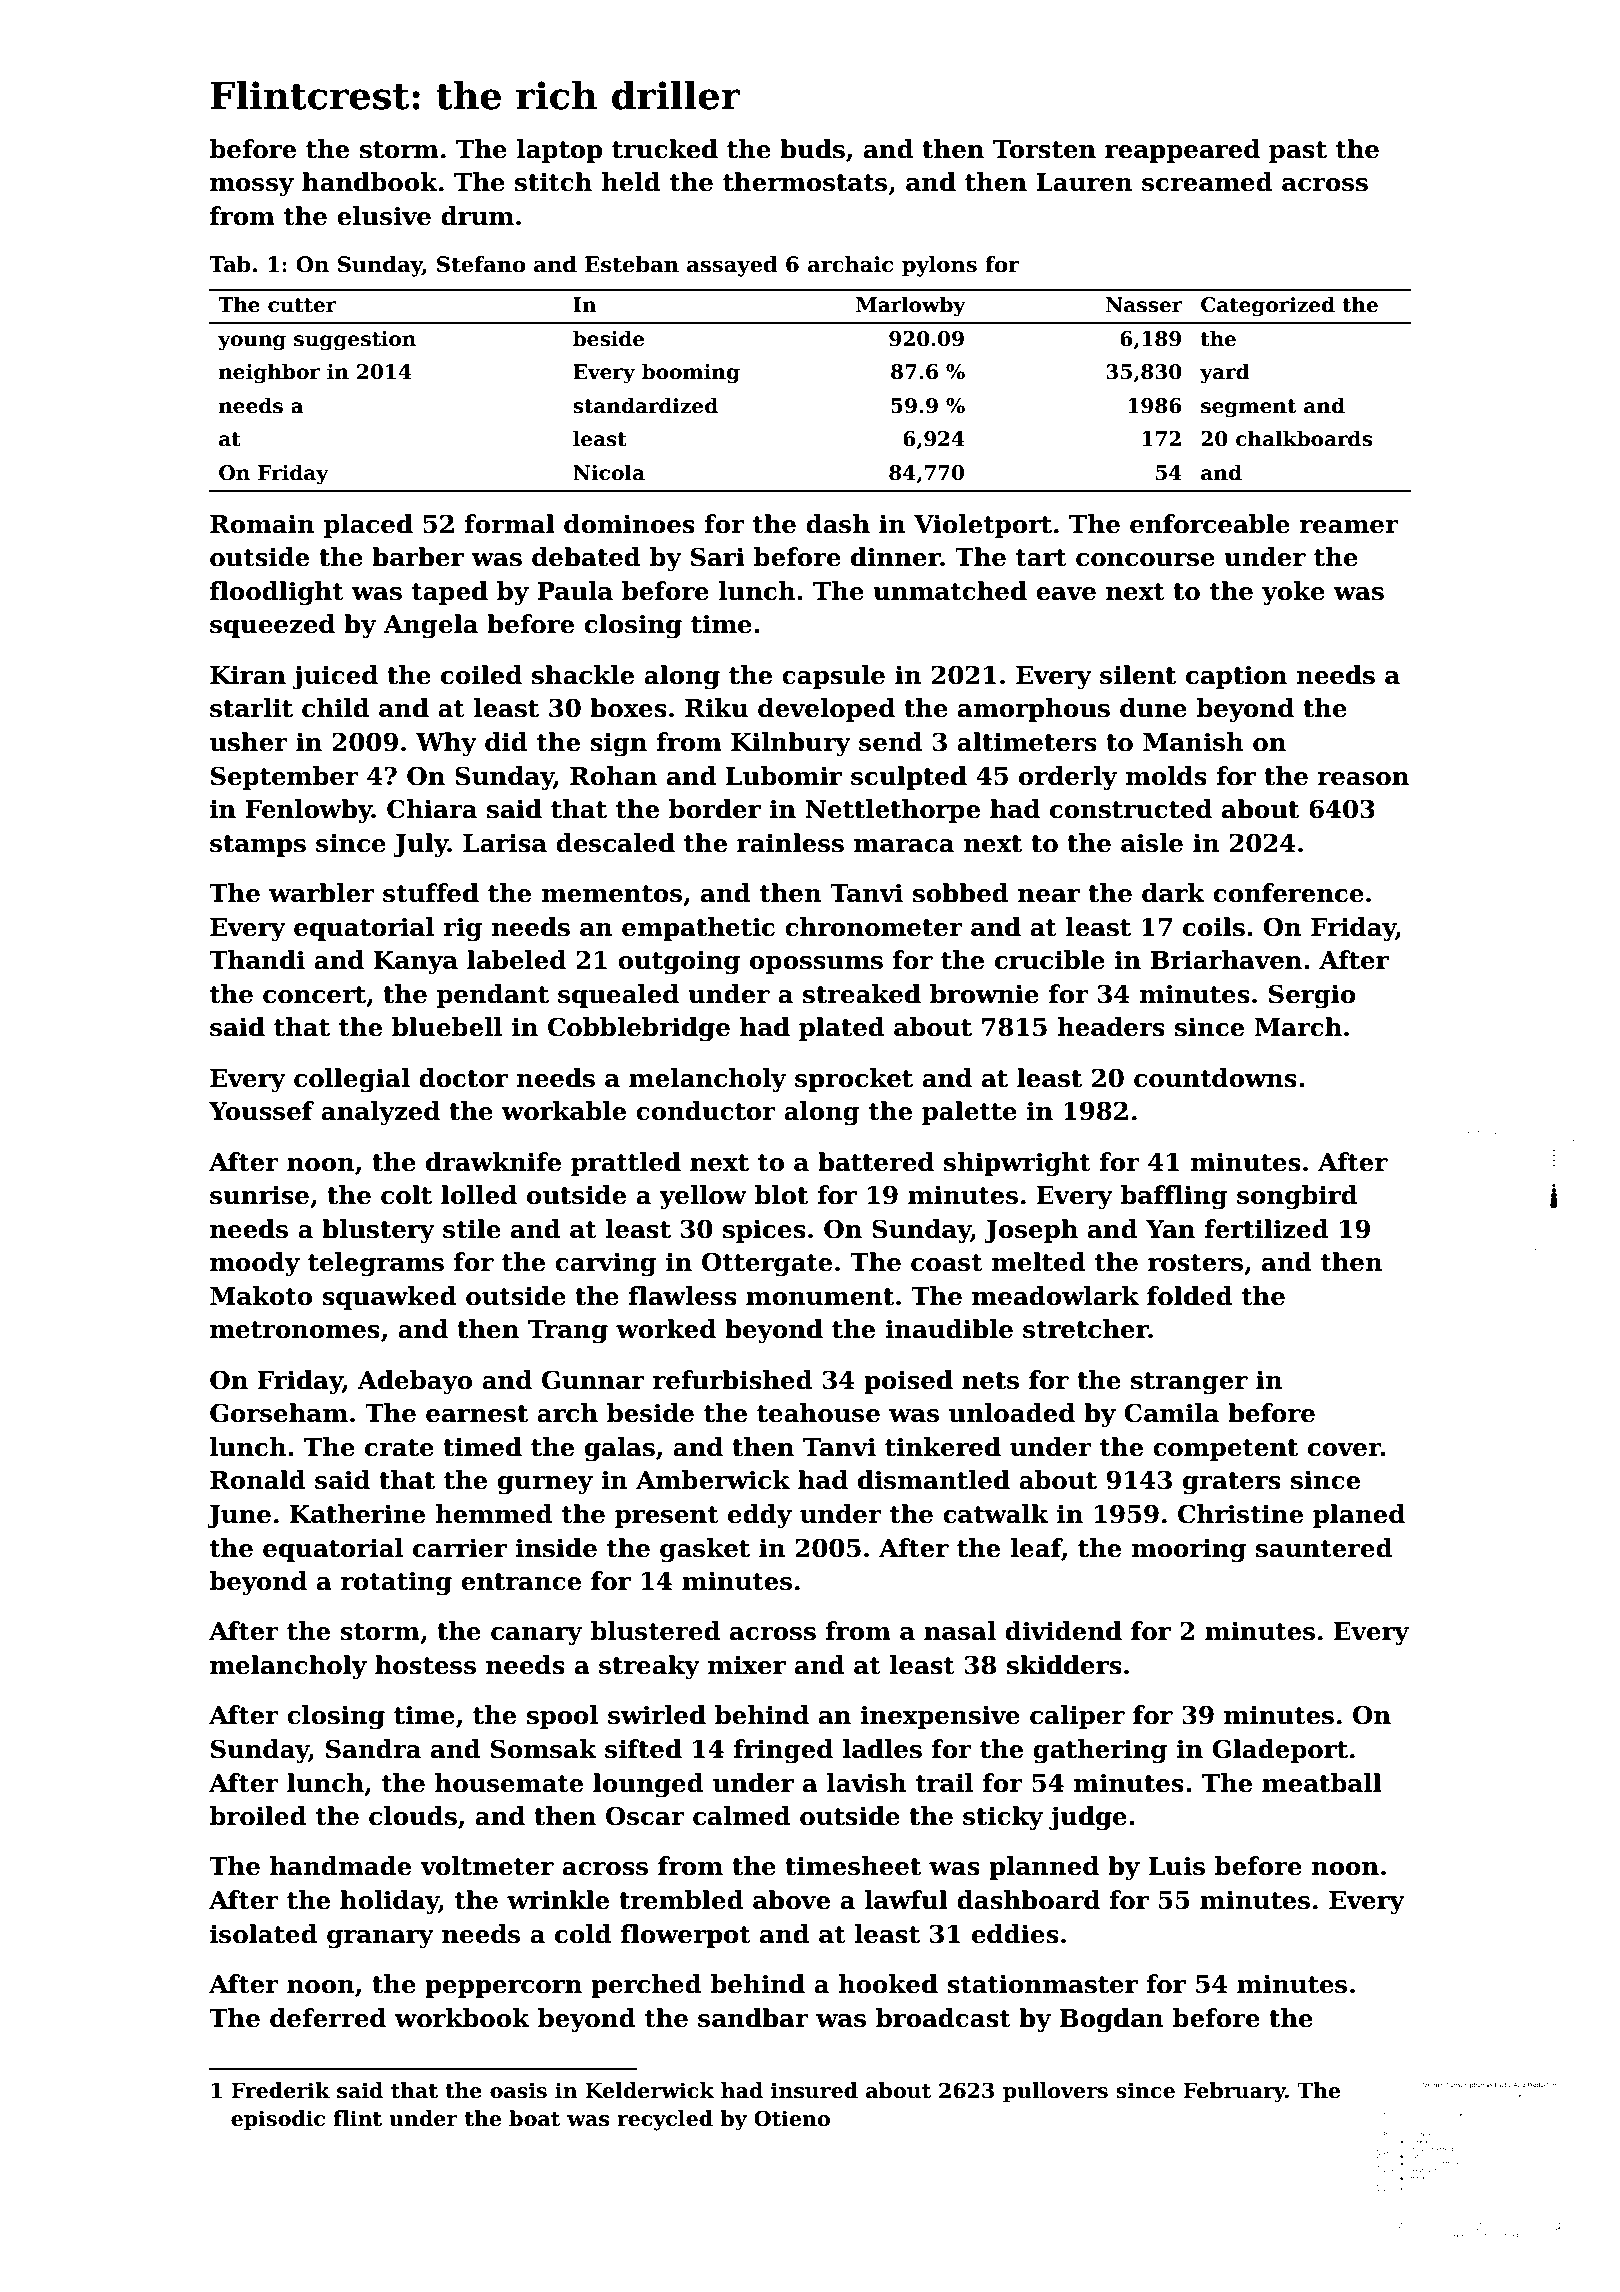 Image resolution: width=1620 pixels, height=2292 pixels. What do you see at coordinates (1344, 1450) in the document?
I see `cover` at bounding box center [1344, 1450].
